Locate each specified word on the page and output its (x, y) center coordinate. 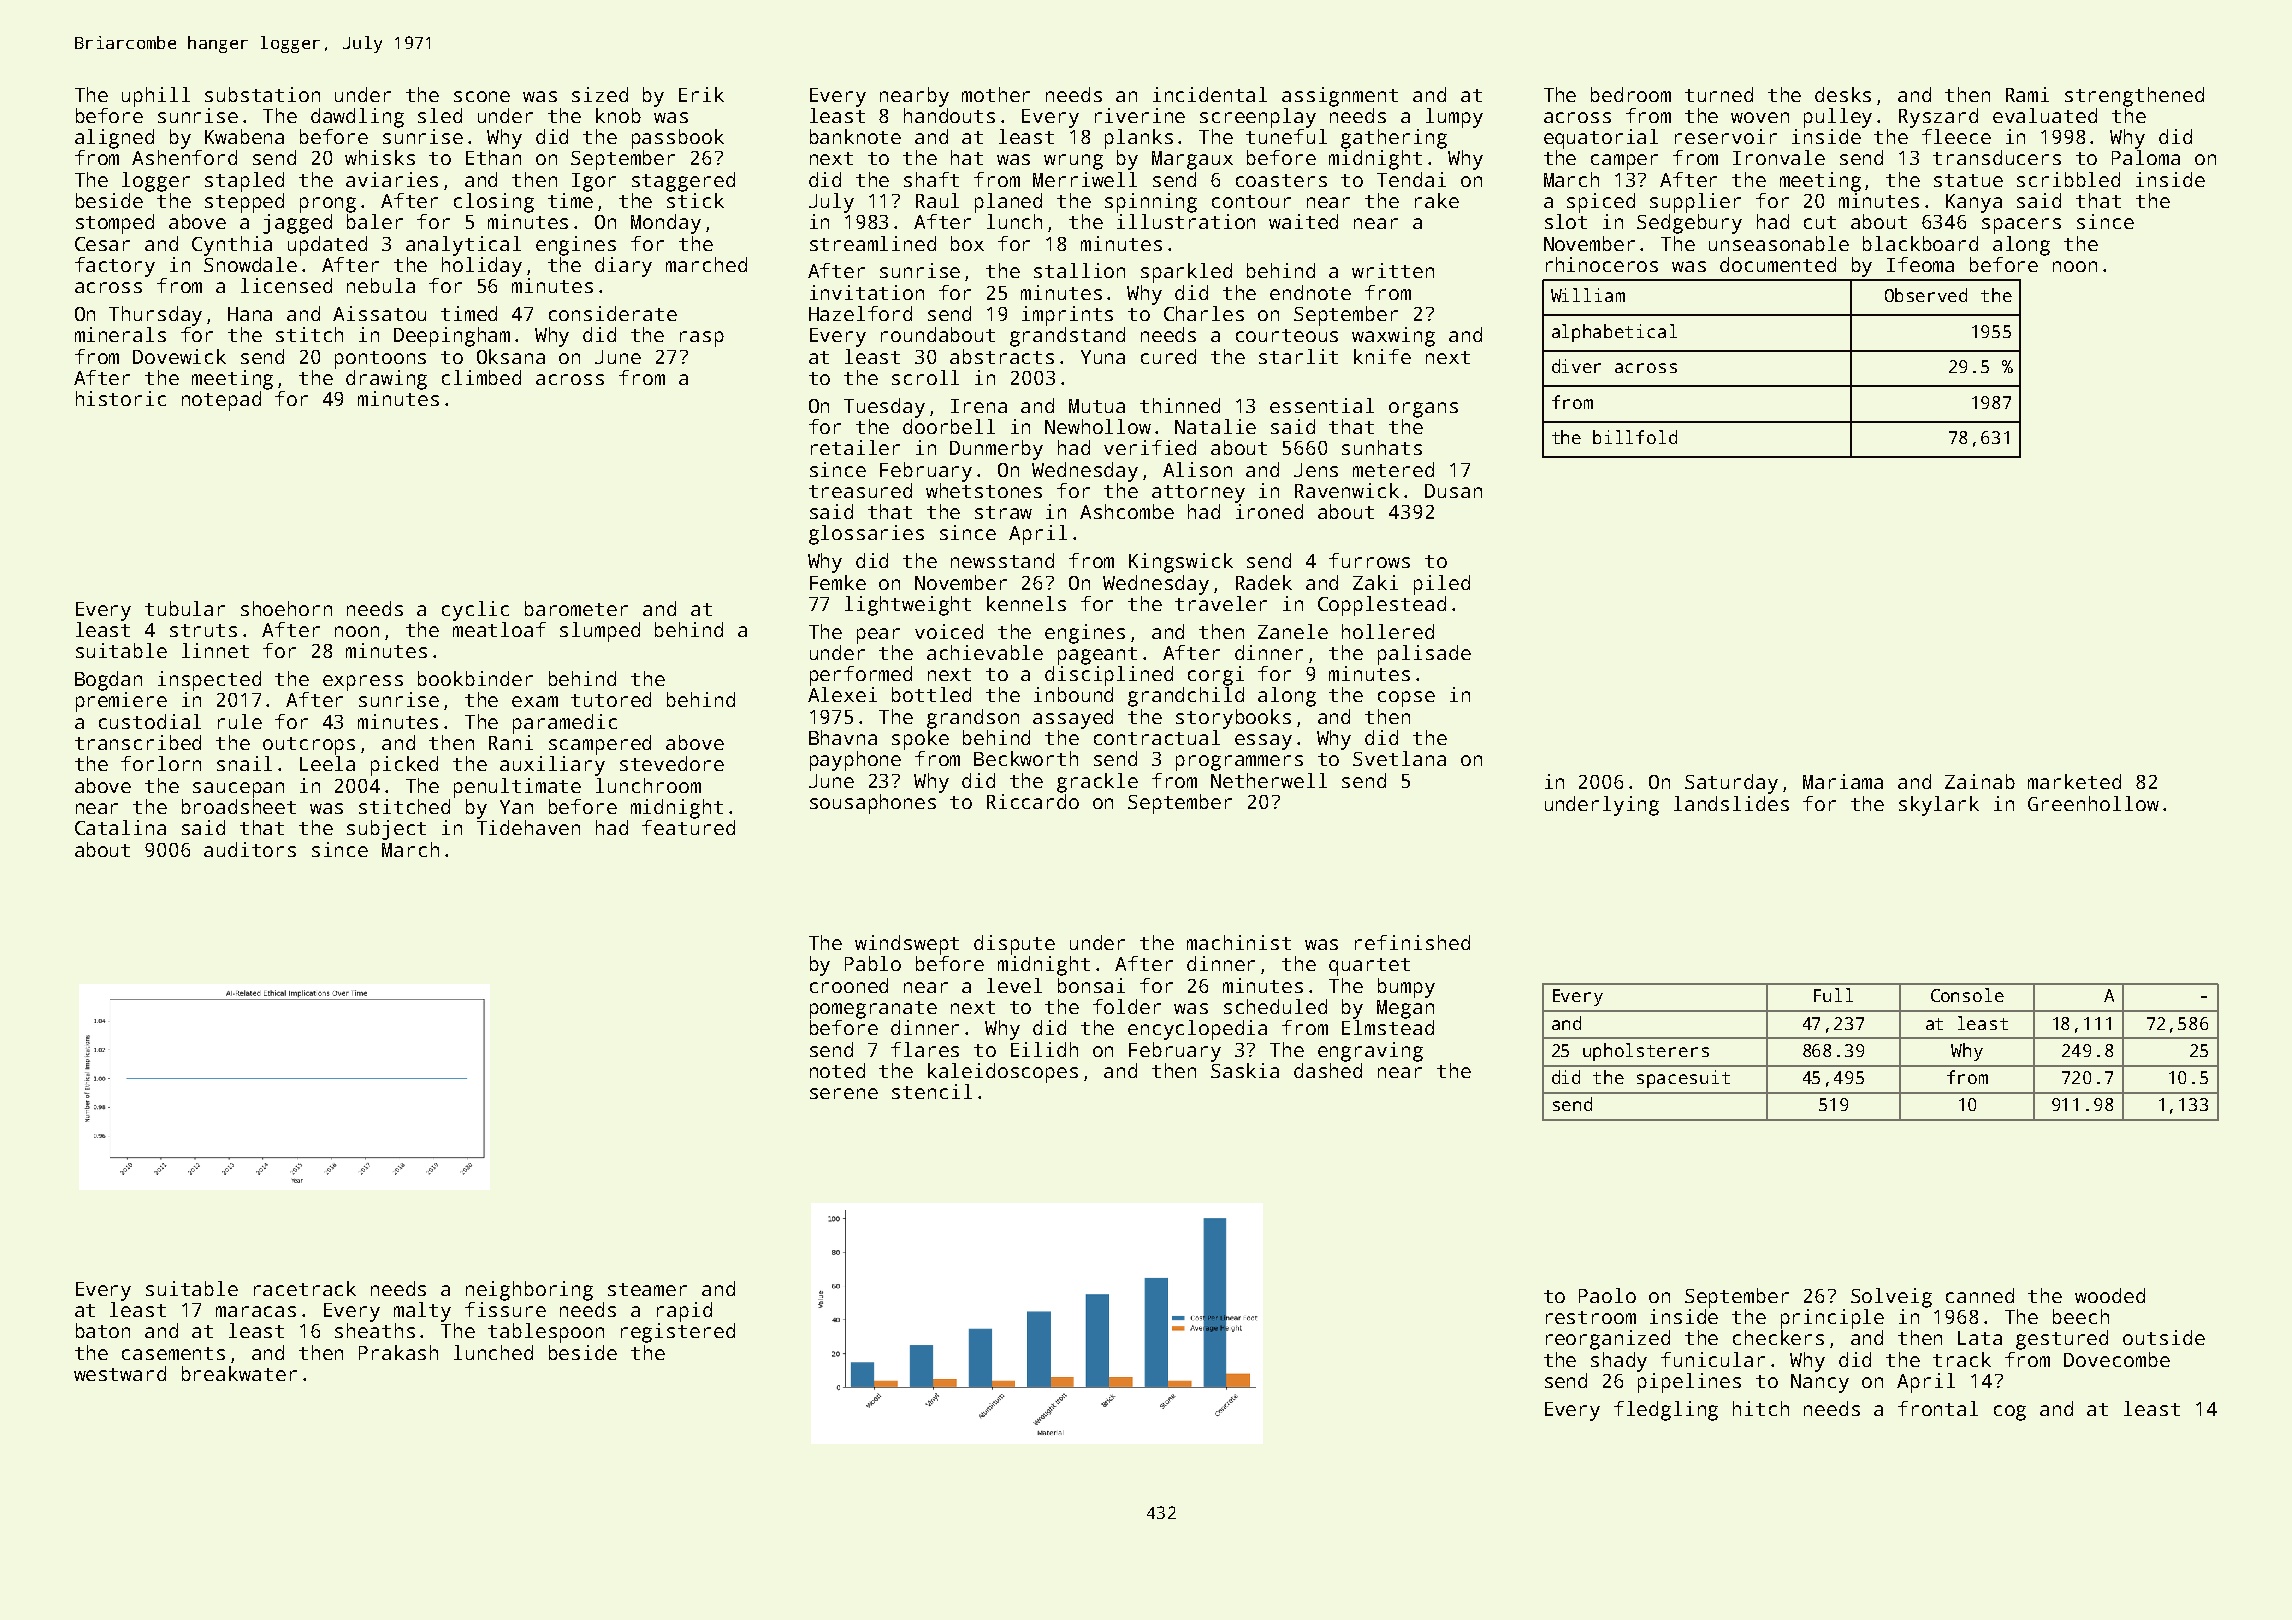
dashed (1328, 1070)
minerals (120, 334)
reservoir (1726, 136)
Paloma (2146, 157)
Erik (701, 94)
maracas (256, 1311)
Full (1833, 995)
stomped (115, 224)
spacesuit (1683, 1079)
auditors (250, 849)
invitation (867, 292)
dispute (1014, 945)
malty (422, 1312)
